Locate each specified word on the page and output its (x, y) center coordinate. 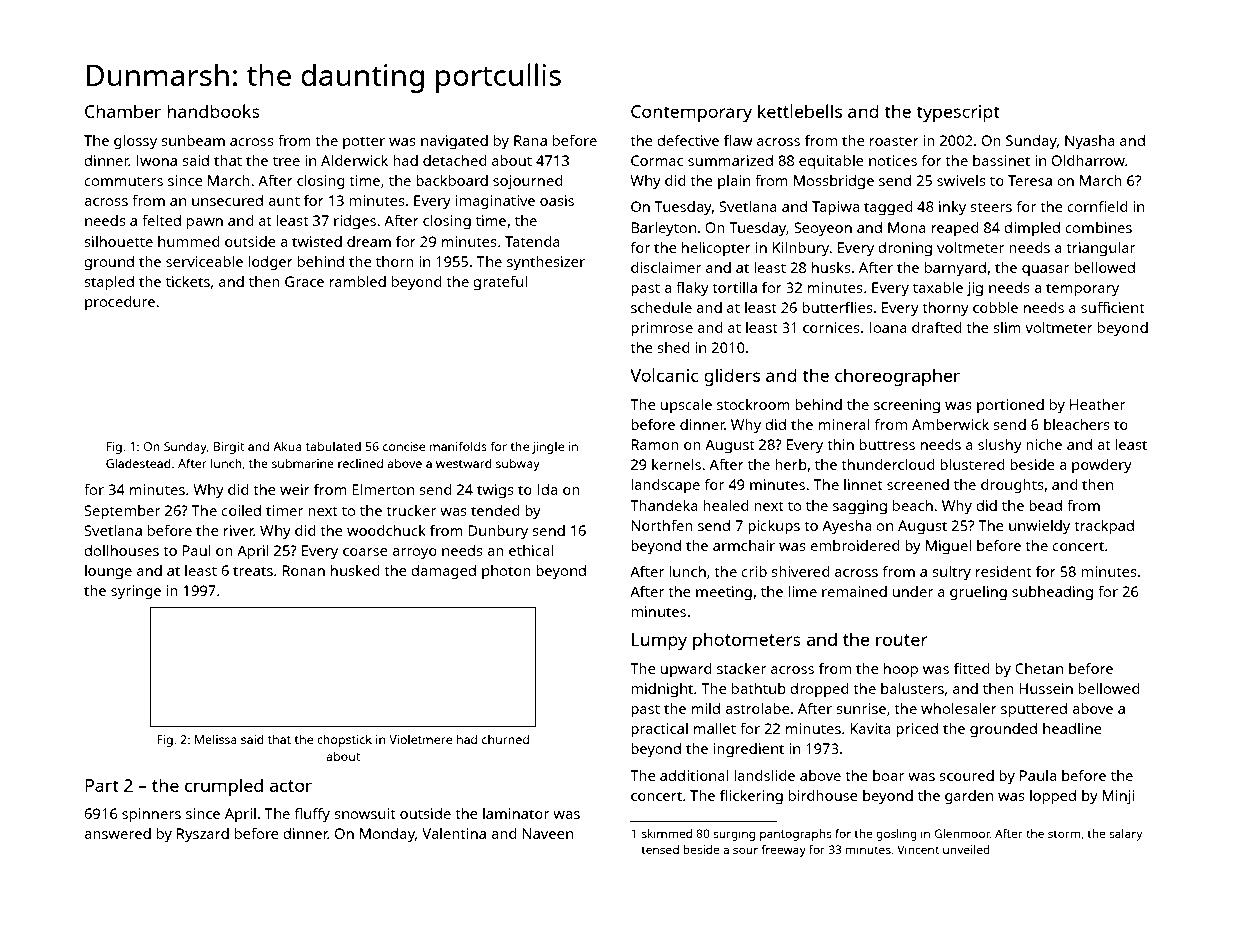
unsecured (227, 200)
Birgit (229, 448)
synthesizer (546, 263)
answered (117, 833)
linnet (863, 484)
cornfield (1097, 206)
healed (726, 505)
